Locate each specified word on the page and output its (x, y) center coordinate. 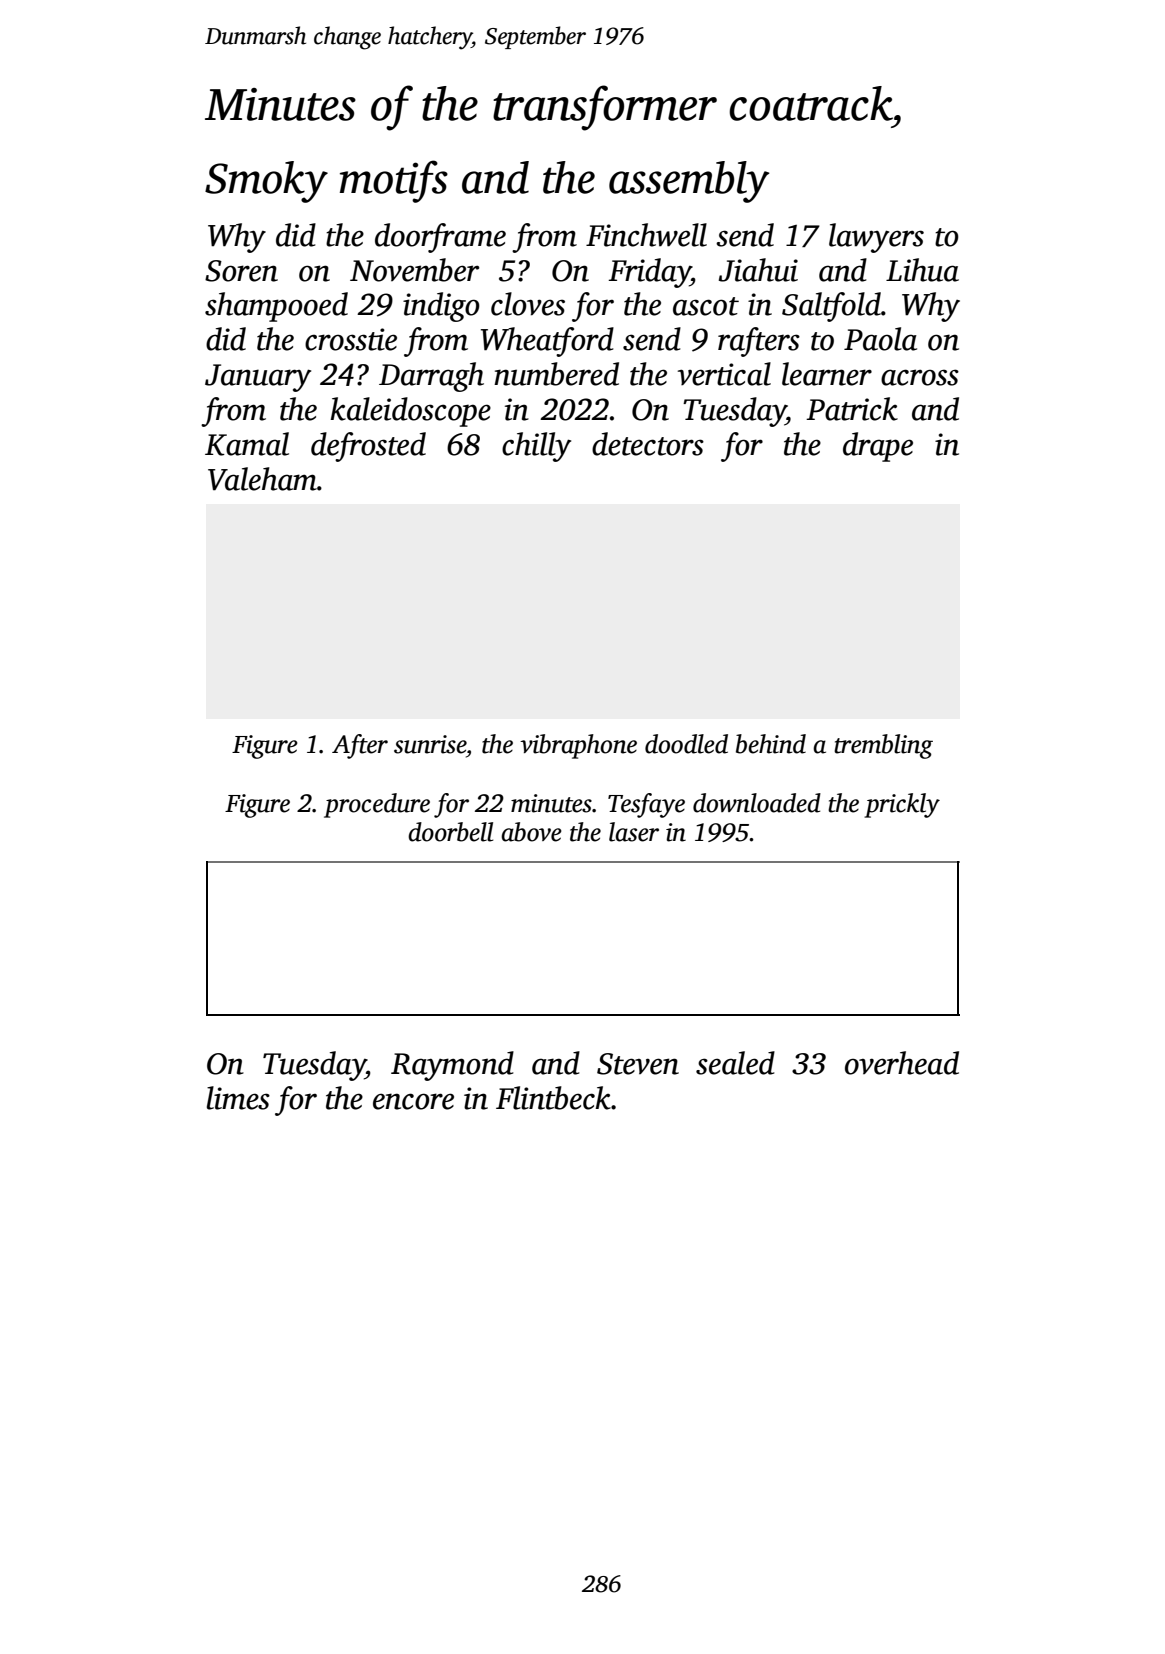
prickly (902, 805)
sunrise (430, 744)
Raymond (452, 1066)
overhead (902, 1063)
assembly (689, 182)
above (531, 832)
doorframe (440, 238)
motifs (394, 181)
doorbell (450, 832)
